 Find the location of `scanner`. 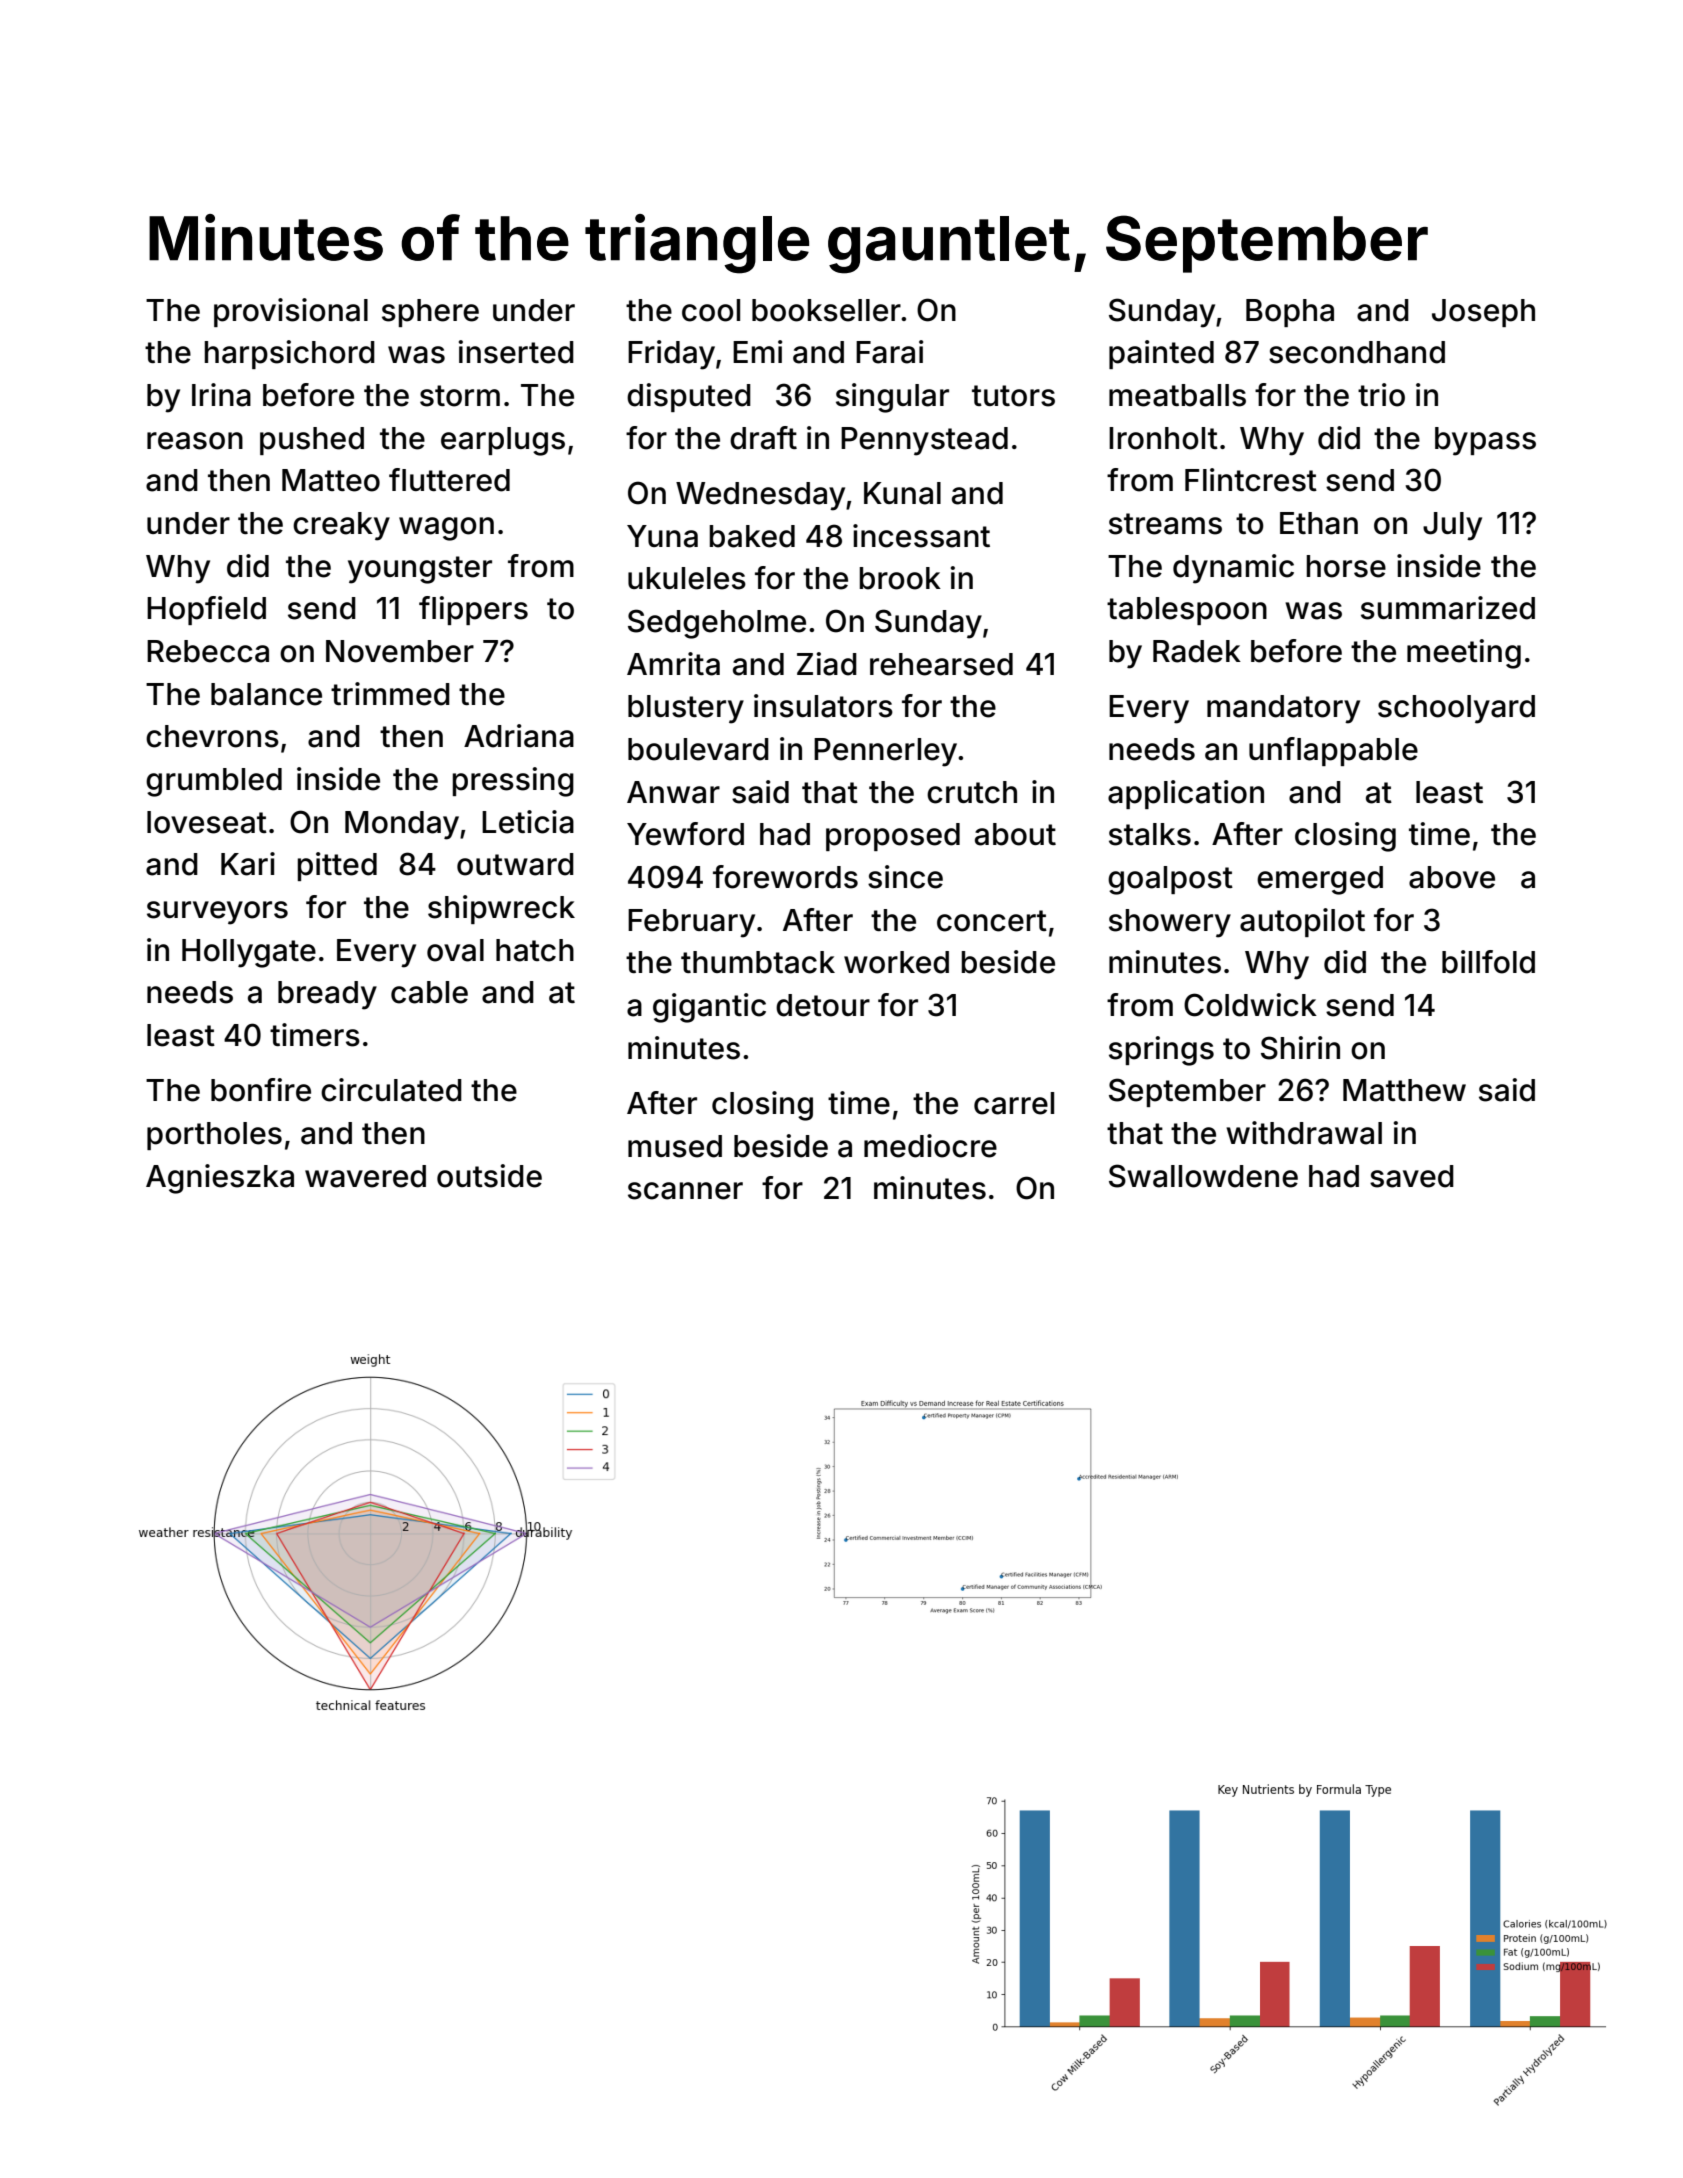

scanner is located at coordinates (685, 1191).
